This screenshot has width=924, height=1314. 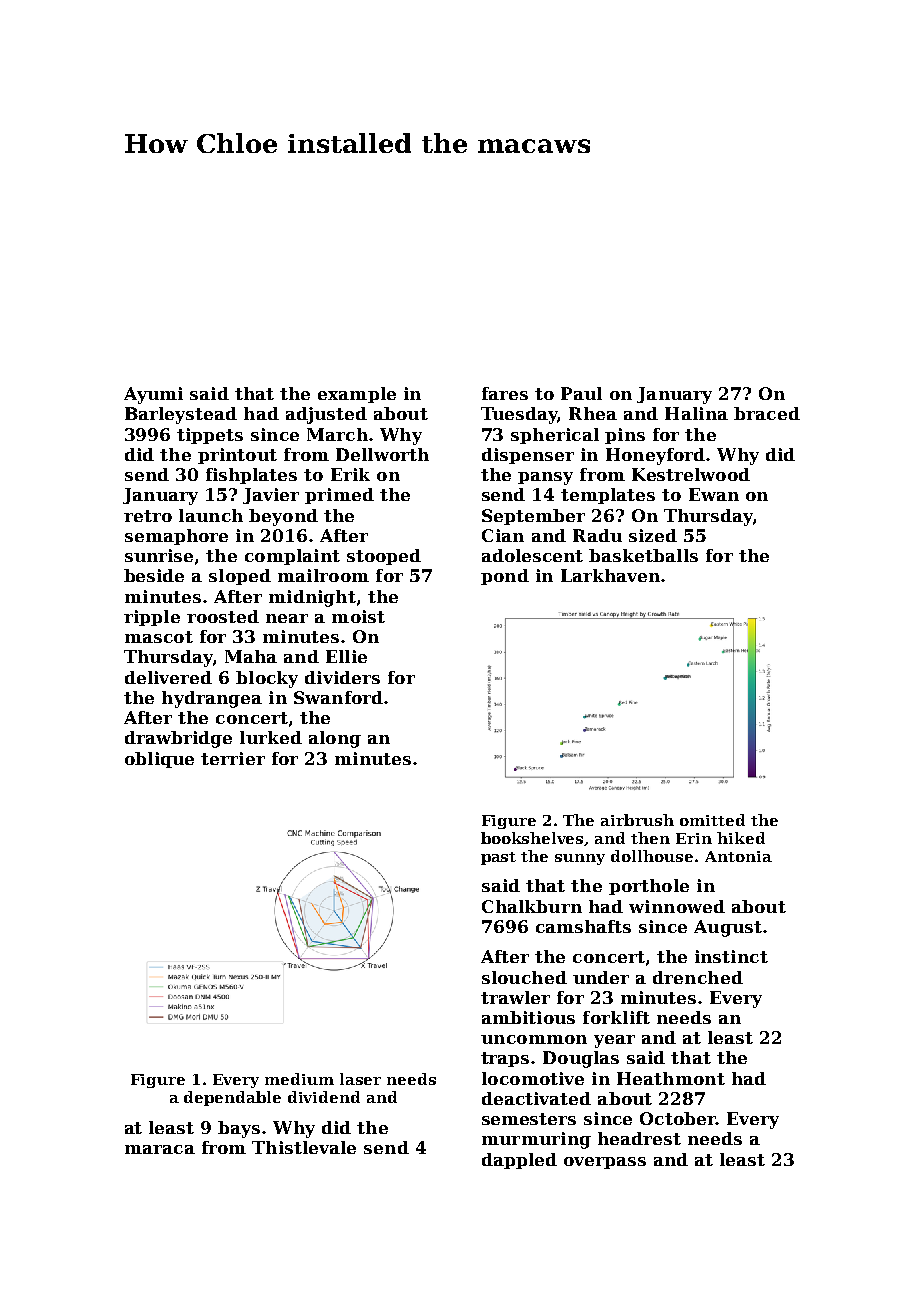 What do you see at coordinates (767, 413) in the screenshot?
I see `braced` at bounding box center [767, 413].
